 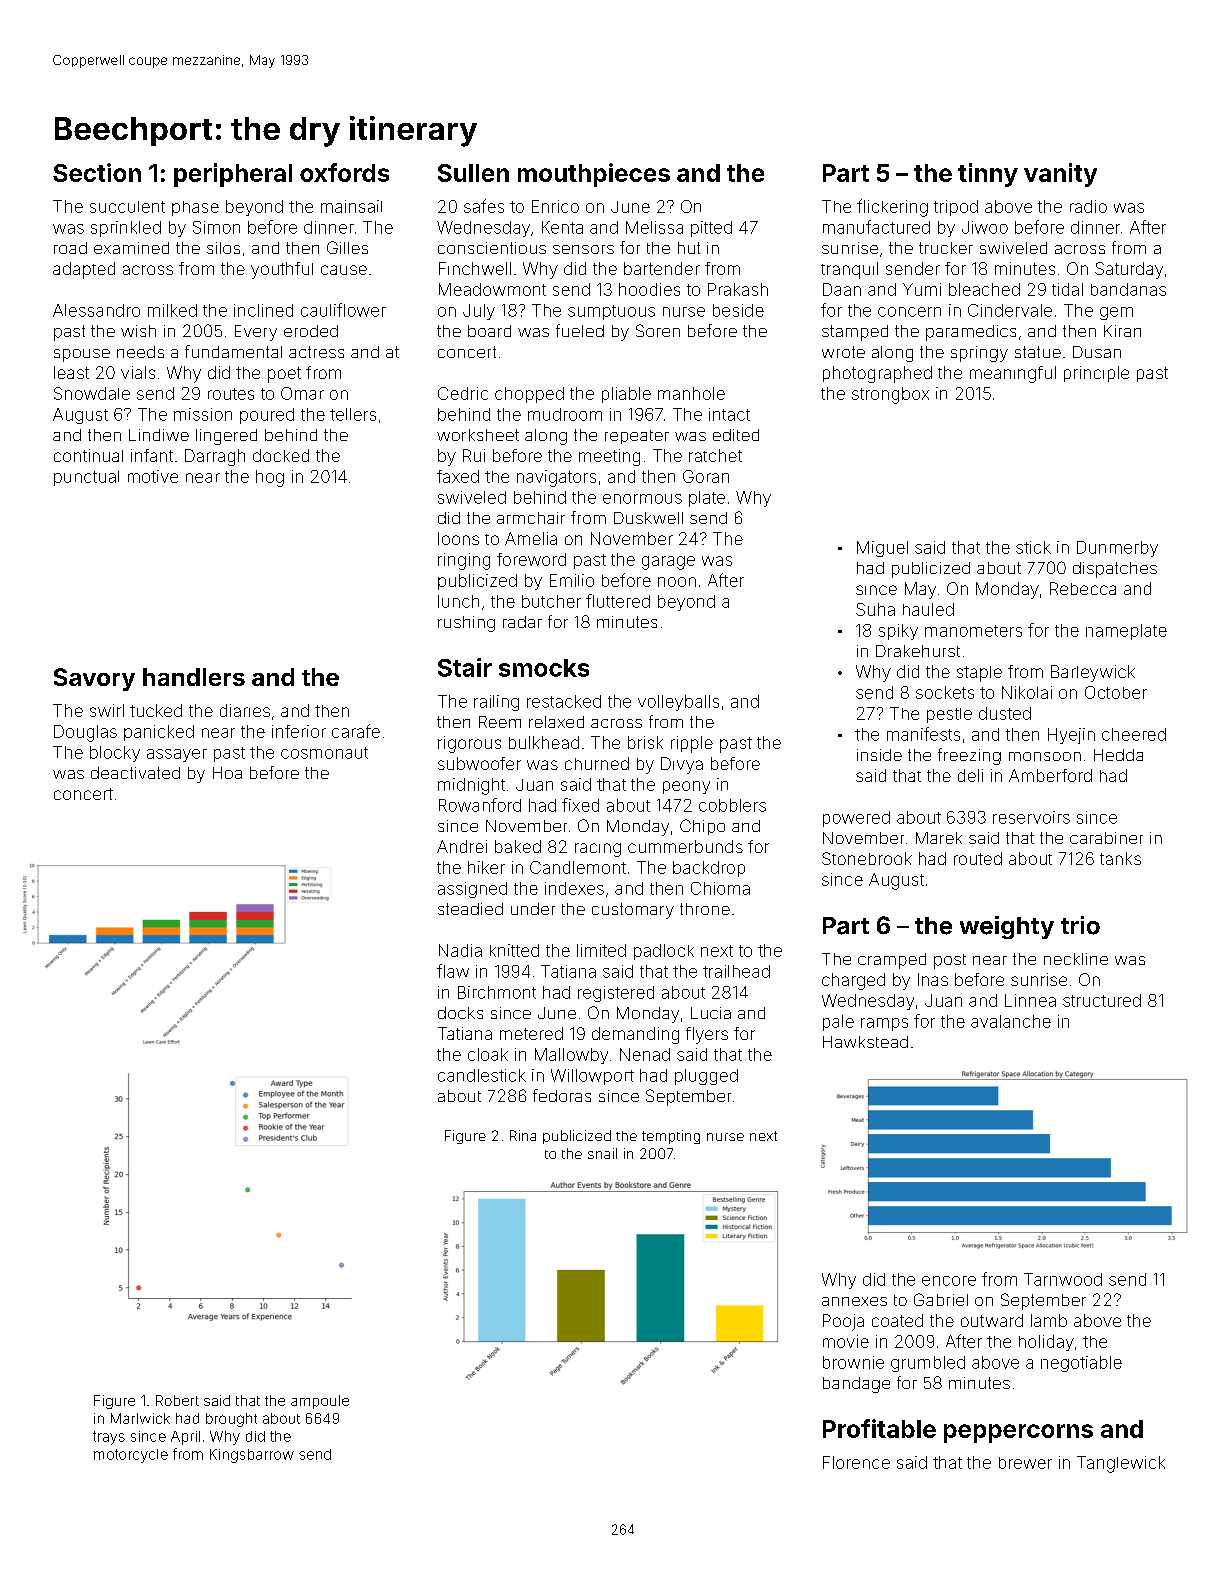 What do you see at coordinates (988, 175) in the screenshot?
I see `tinny` at bounding box center [988, 175].
